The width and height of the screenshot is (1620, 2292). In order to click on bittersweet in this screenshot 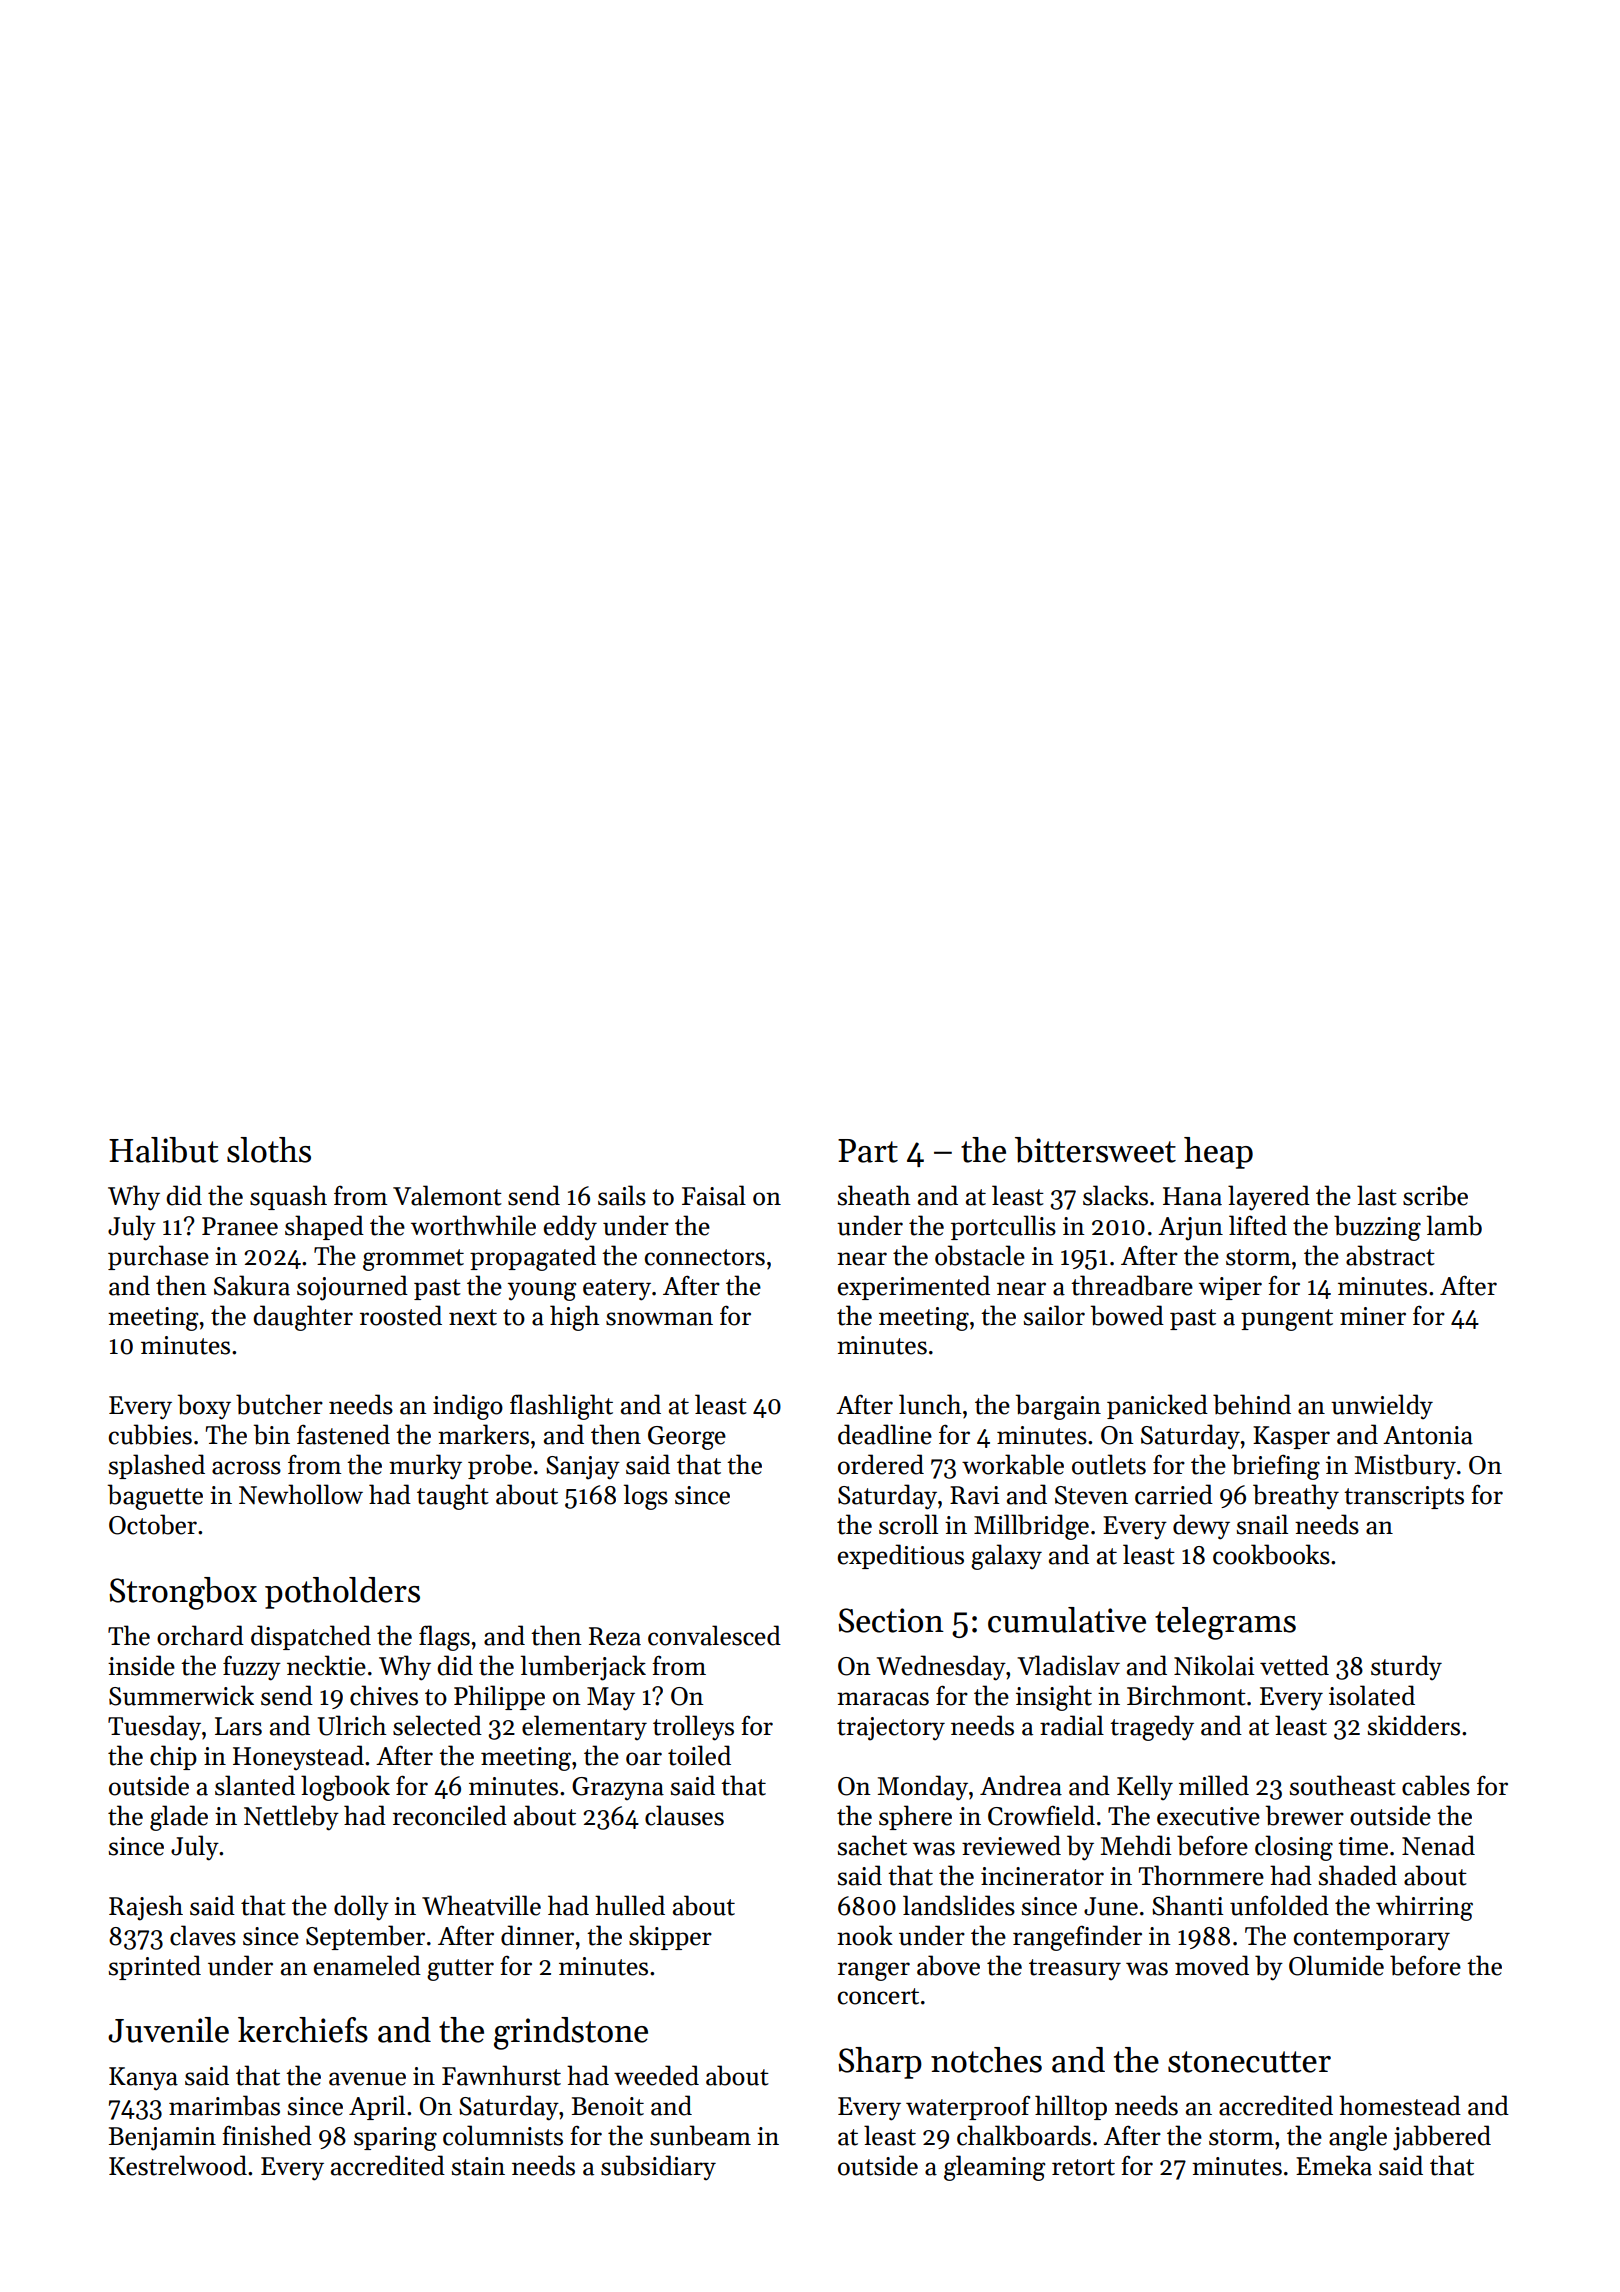, I will do `click(1095, 1150)`.
